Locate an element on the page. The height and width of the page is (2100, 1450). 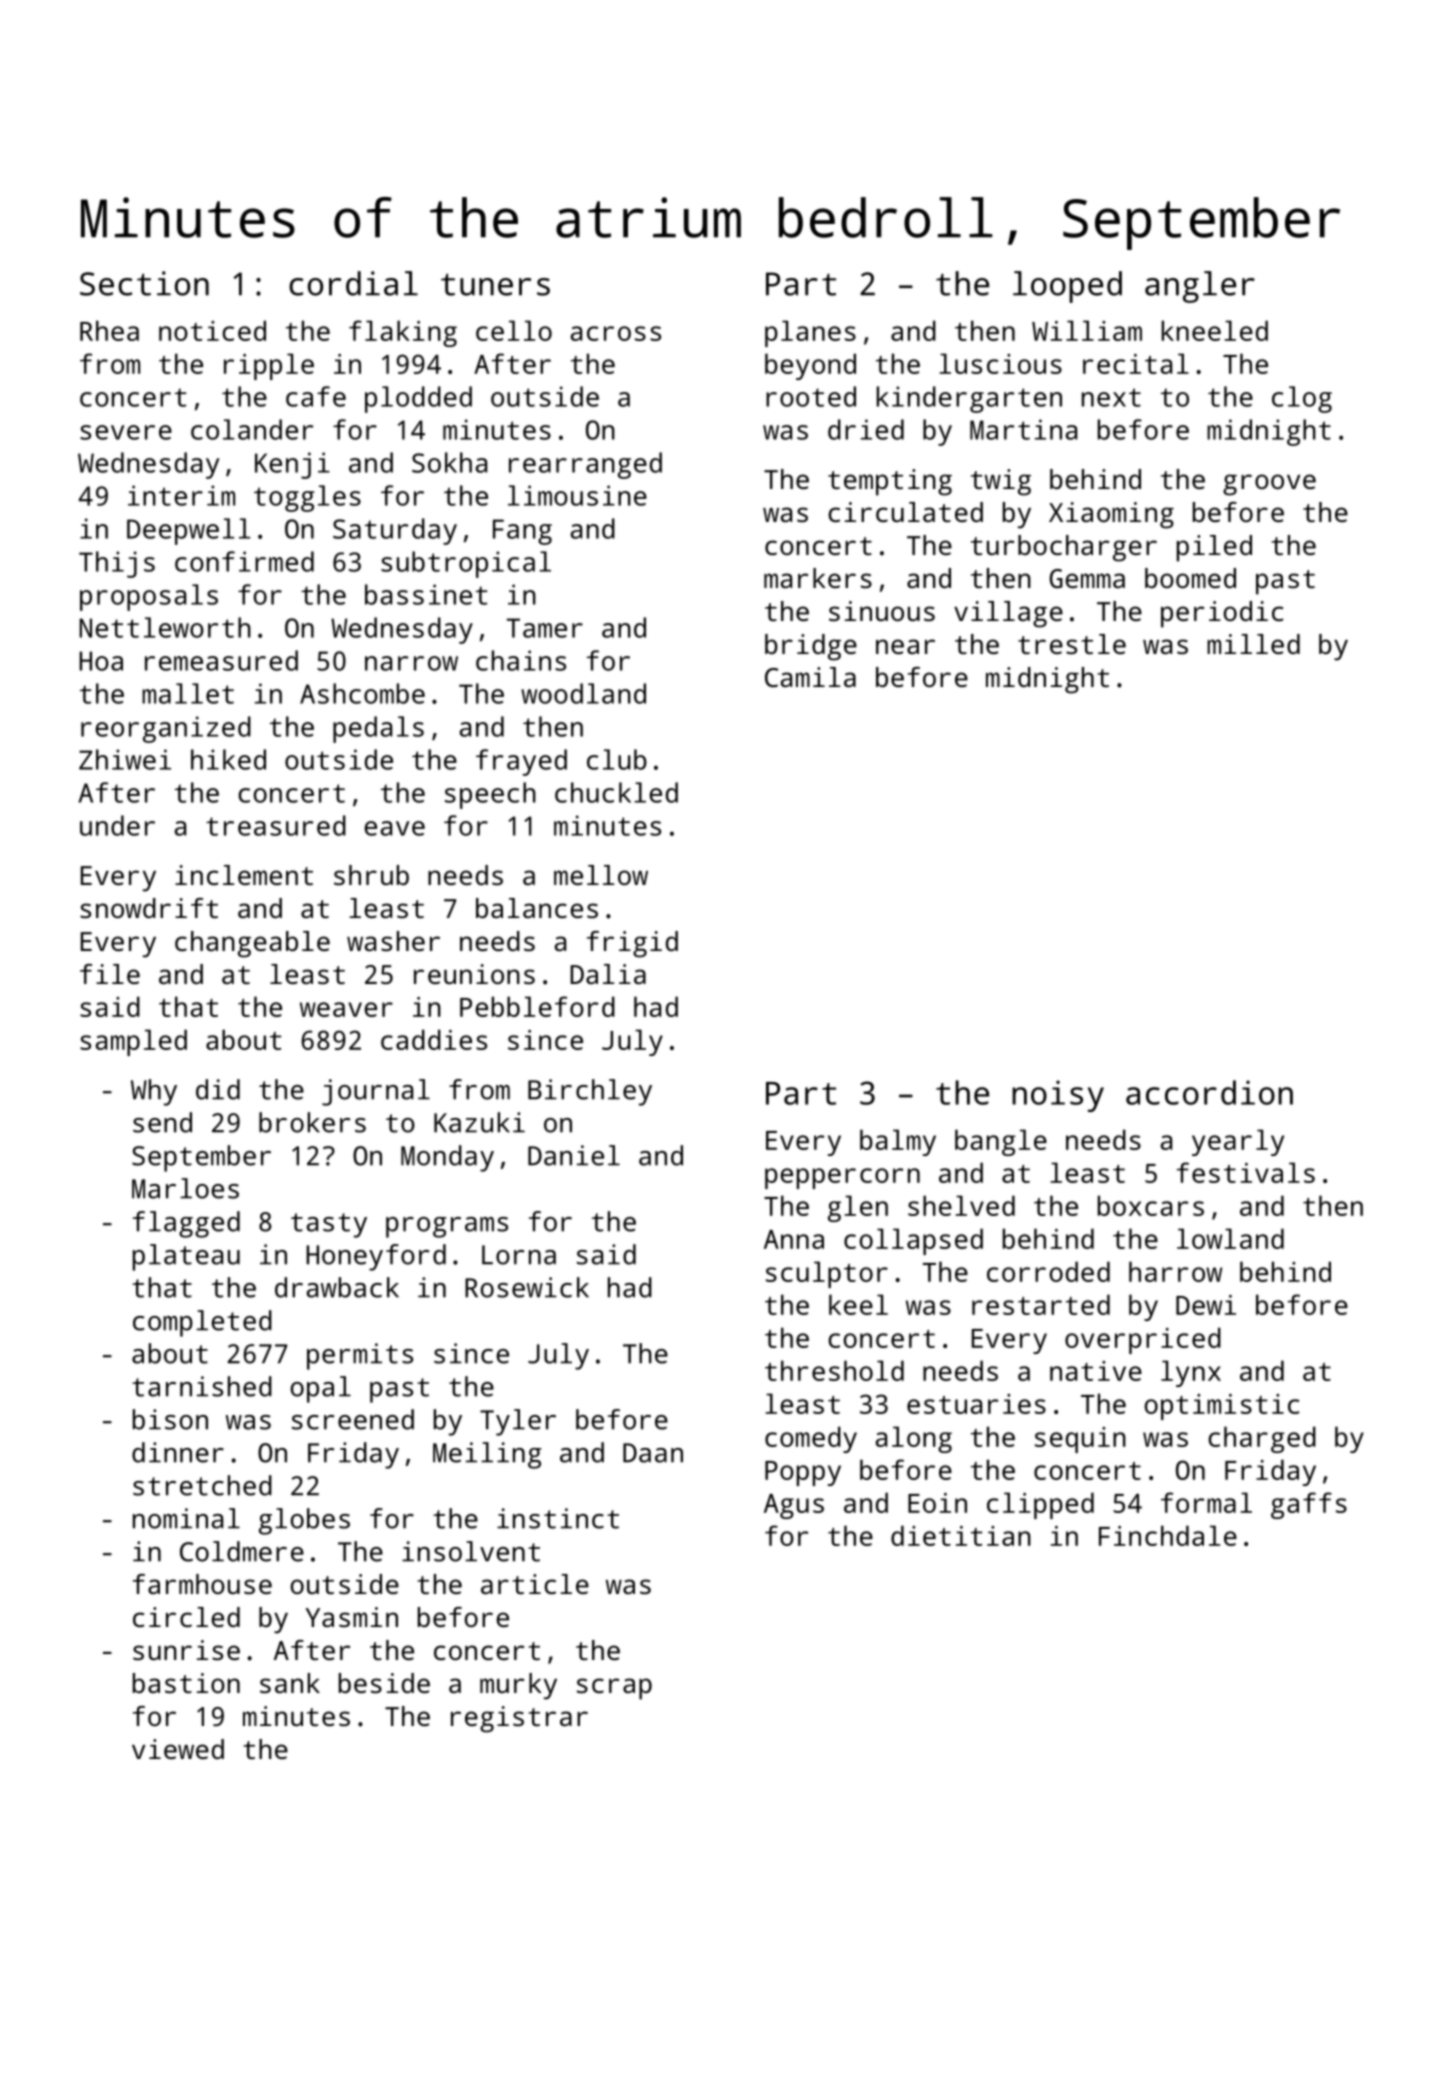
bison is located at coordinates (170, 1419).
